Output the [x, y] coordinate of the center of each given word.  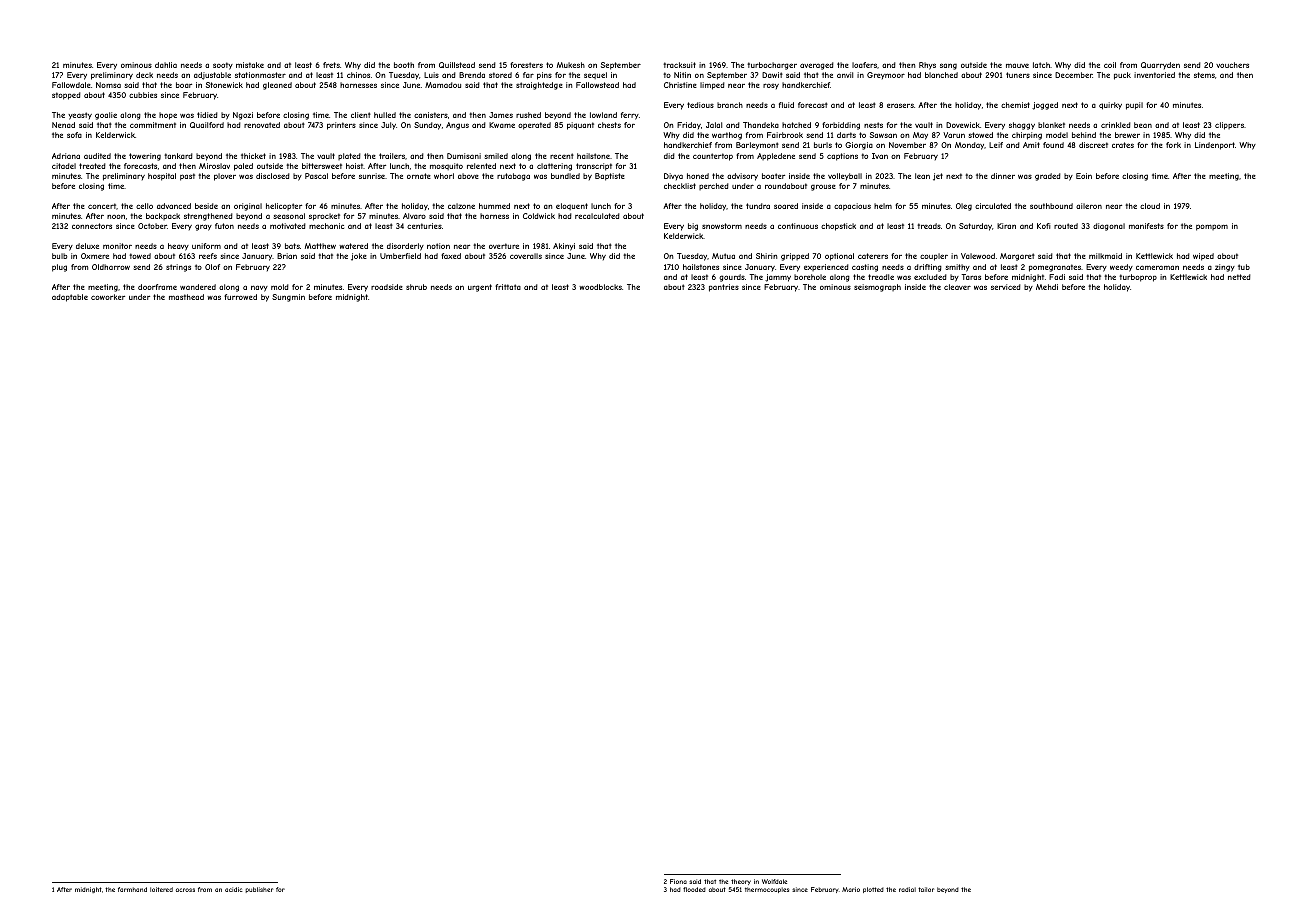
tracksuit [679, 65]
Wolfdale [774, 881]
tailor [926, 889]
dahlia [166, 65]
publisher [259, 890]
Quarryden [1160, 65]
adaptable [70, 298]
